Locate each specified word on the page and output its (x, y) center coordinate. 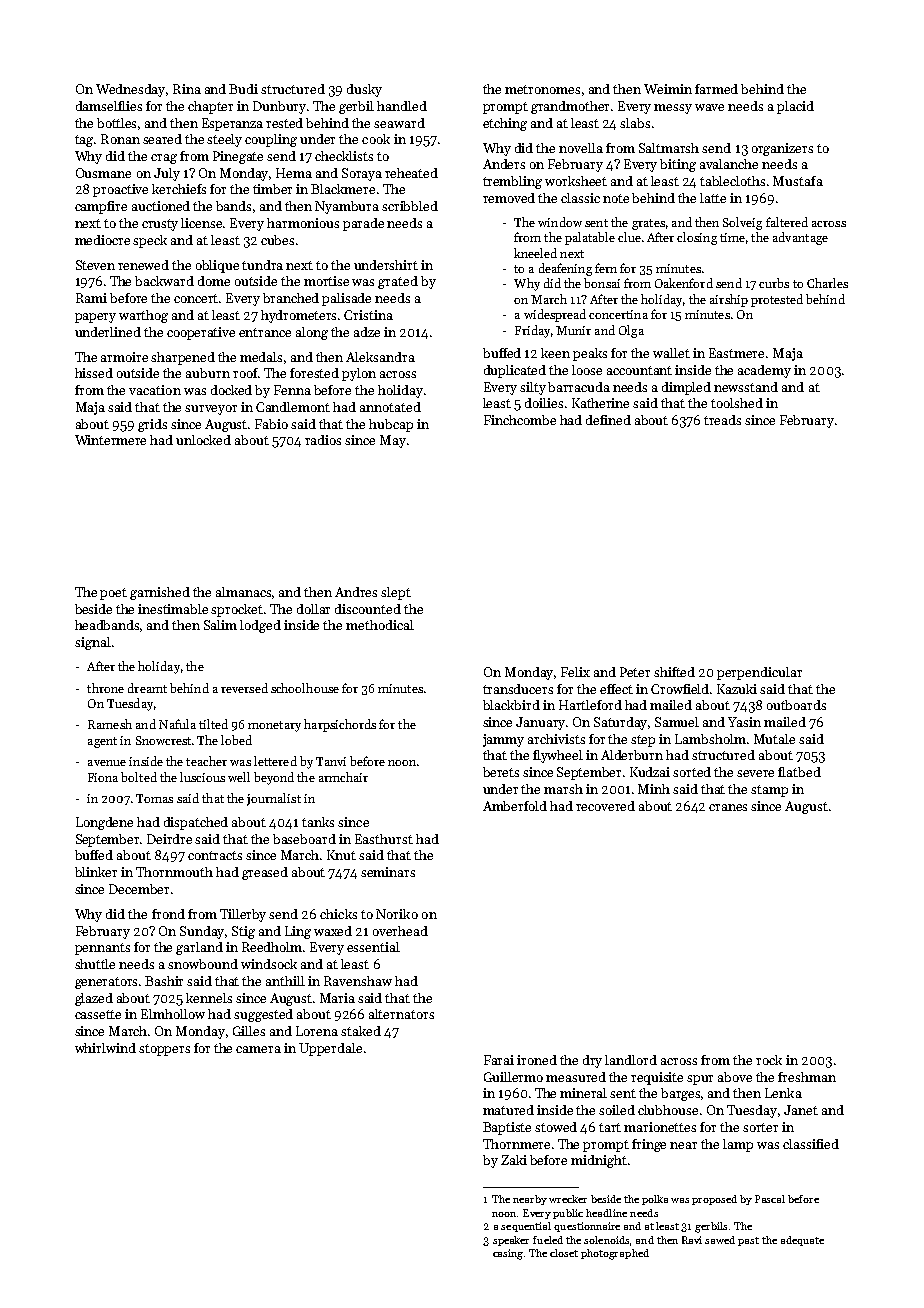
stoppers (164, 1050)
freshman (807, 1077)
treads (722, 420)
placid (795, 107)
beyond (274, 778)
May (393, 441)
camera (258, 1049)
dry (592, 1061)
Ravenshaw (358, 981)
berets (501, 772)
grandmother (570, 107)
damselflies (109, 106)
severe (755, 773)
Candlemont (293, 407)
